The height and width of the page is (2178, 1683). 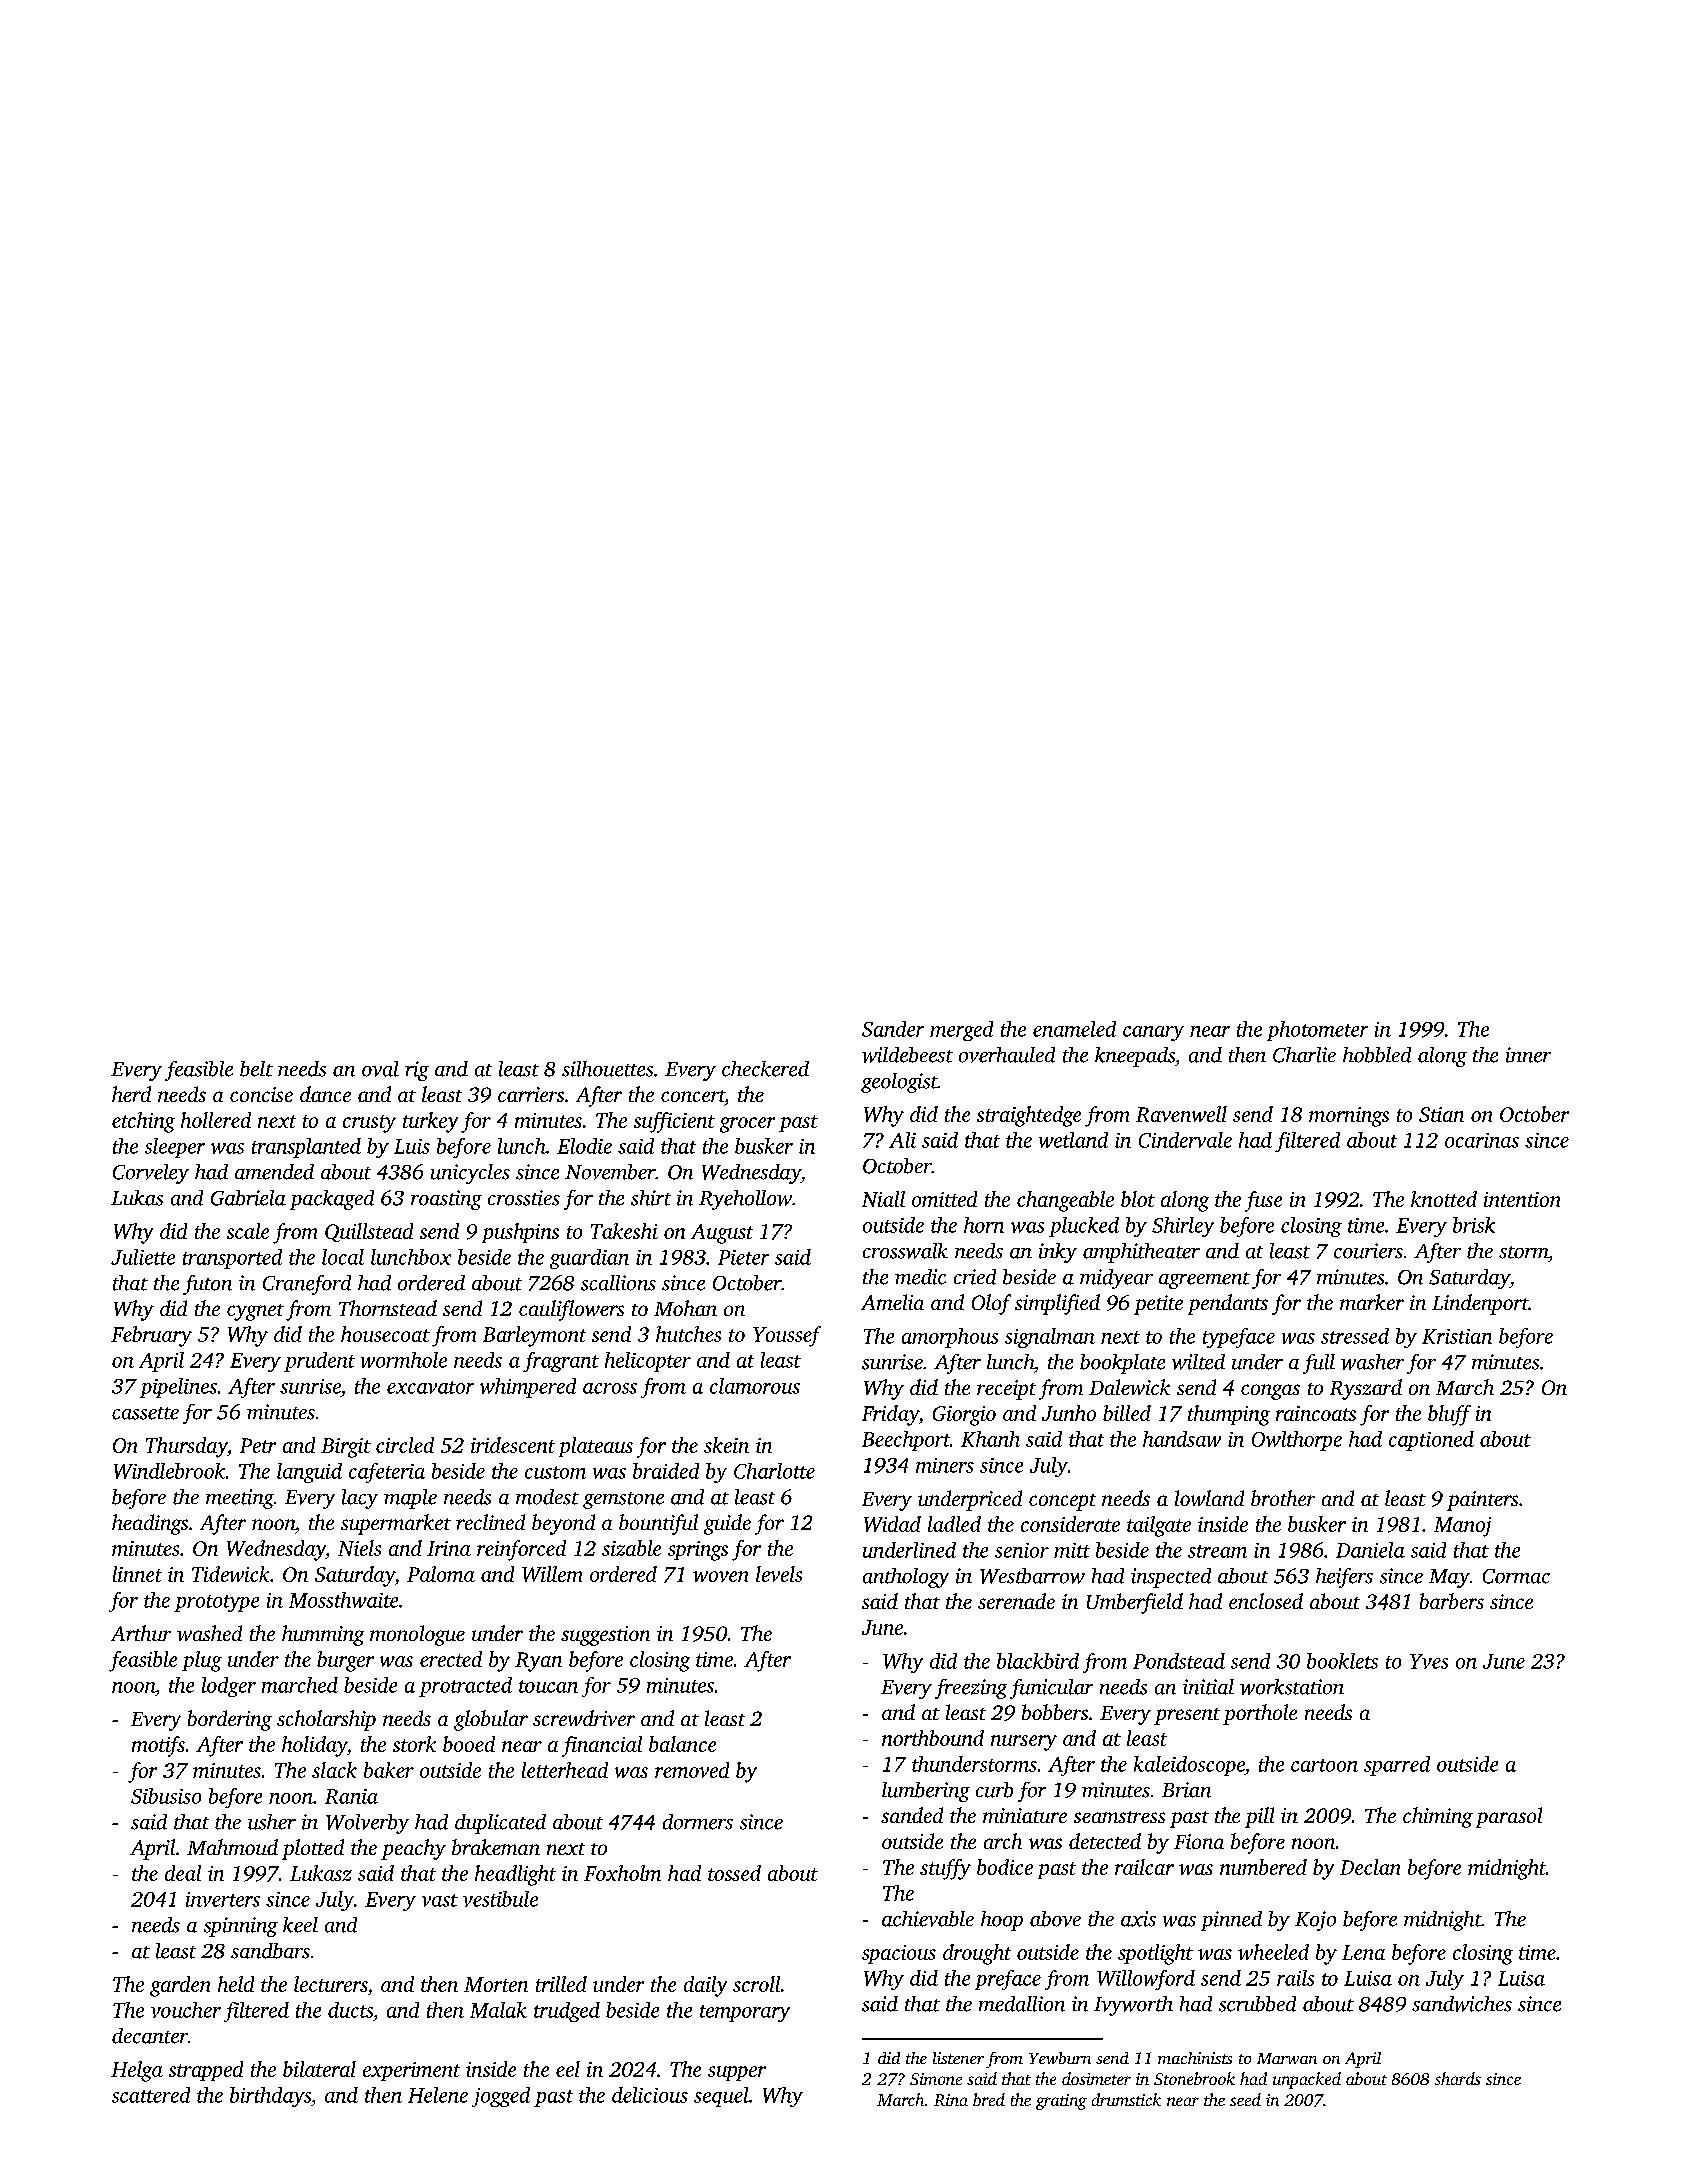 What do you see at coordinates (1444, 1199) in the page?
I see `knotted` at bounding box center [1444, 1199].
